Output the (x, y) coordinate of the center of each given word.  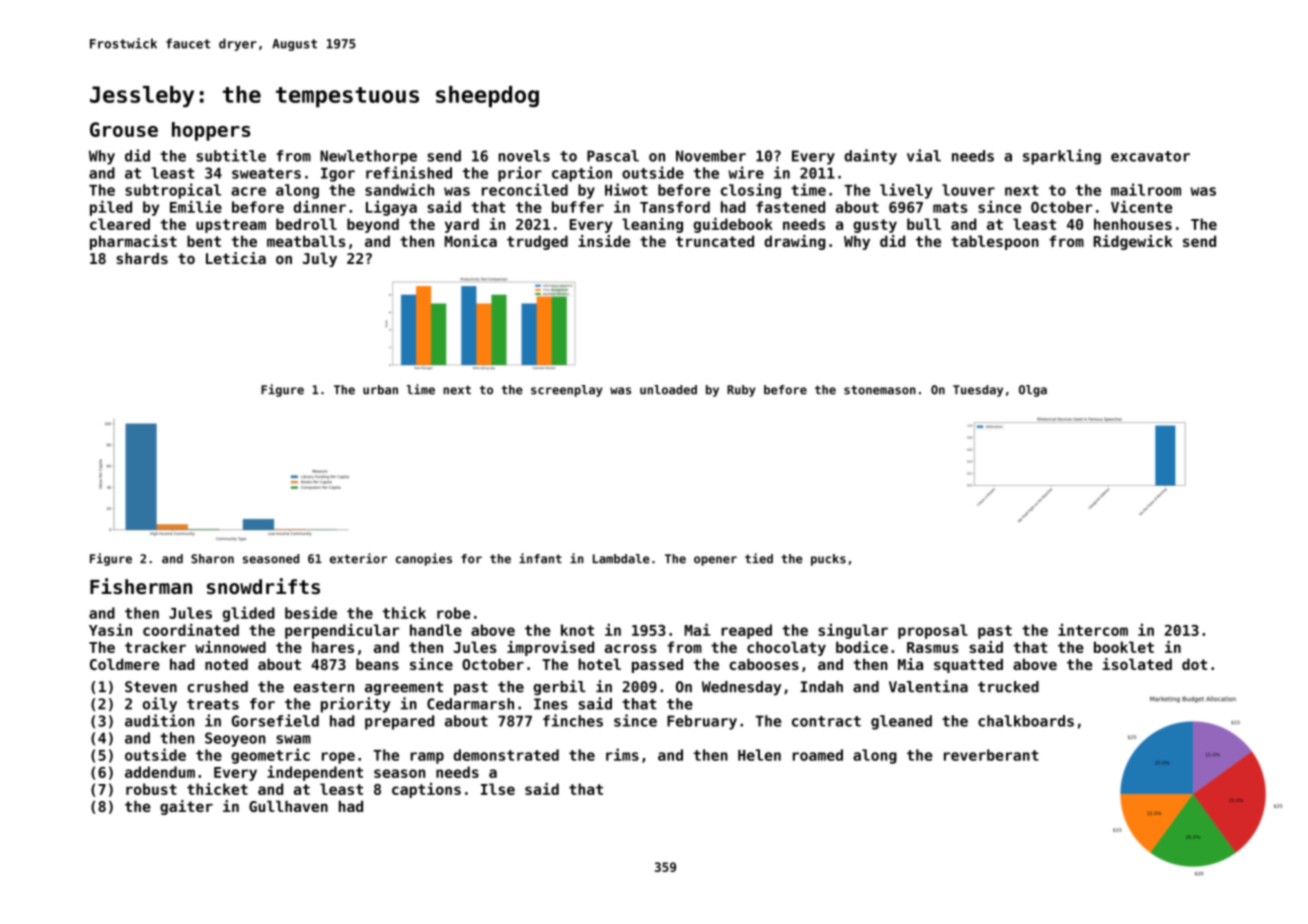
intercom (1093, 630)
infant (540, 558)
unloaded (668, 390)
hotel (599, 664)
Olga (1033, 391)
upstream (231, 226)
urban (380, 390)
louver (968, 190)
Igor (338, 174)
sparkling (1062, 157)
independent (315, 773)
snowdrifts (263, 586)
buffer (578, 207)
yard (462, 225)
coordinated (191, 630)
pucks (828, 560)
